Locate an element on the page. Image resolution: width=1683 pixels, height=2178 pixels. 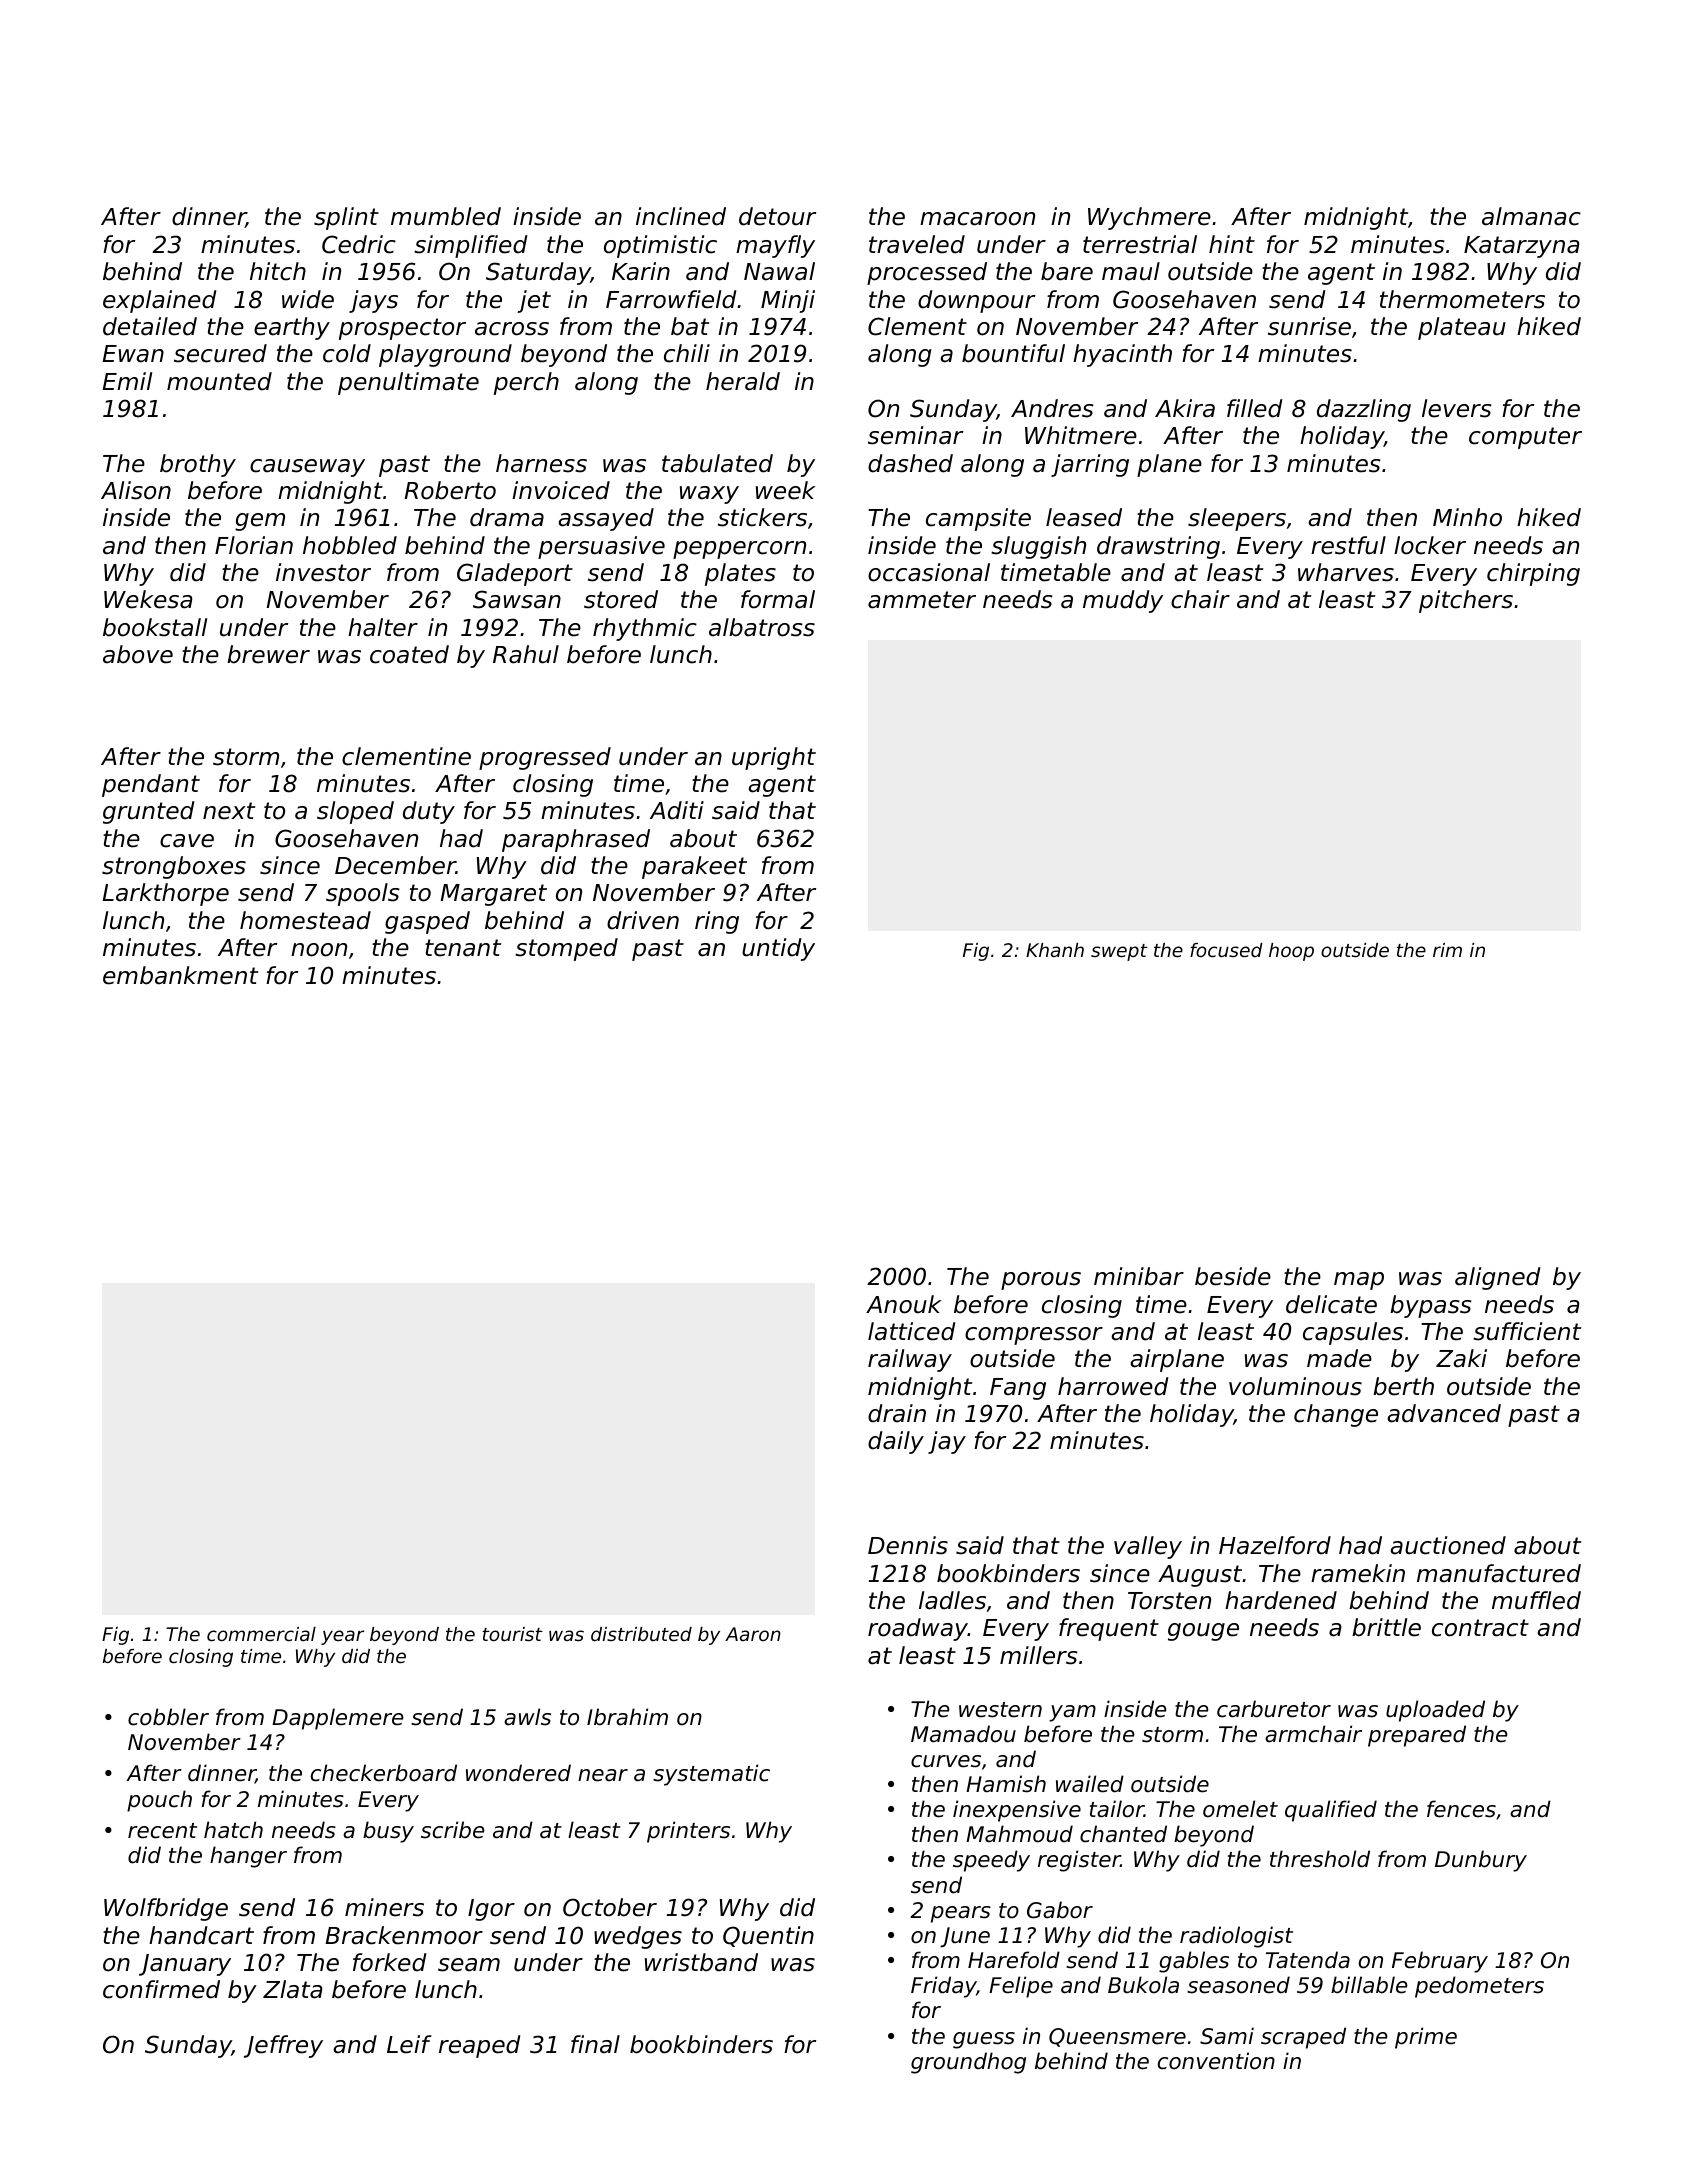
hobbled is located at coordinates (350, 545).
